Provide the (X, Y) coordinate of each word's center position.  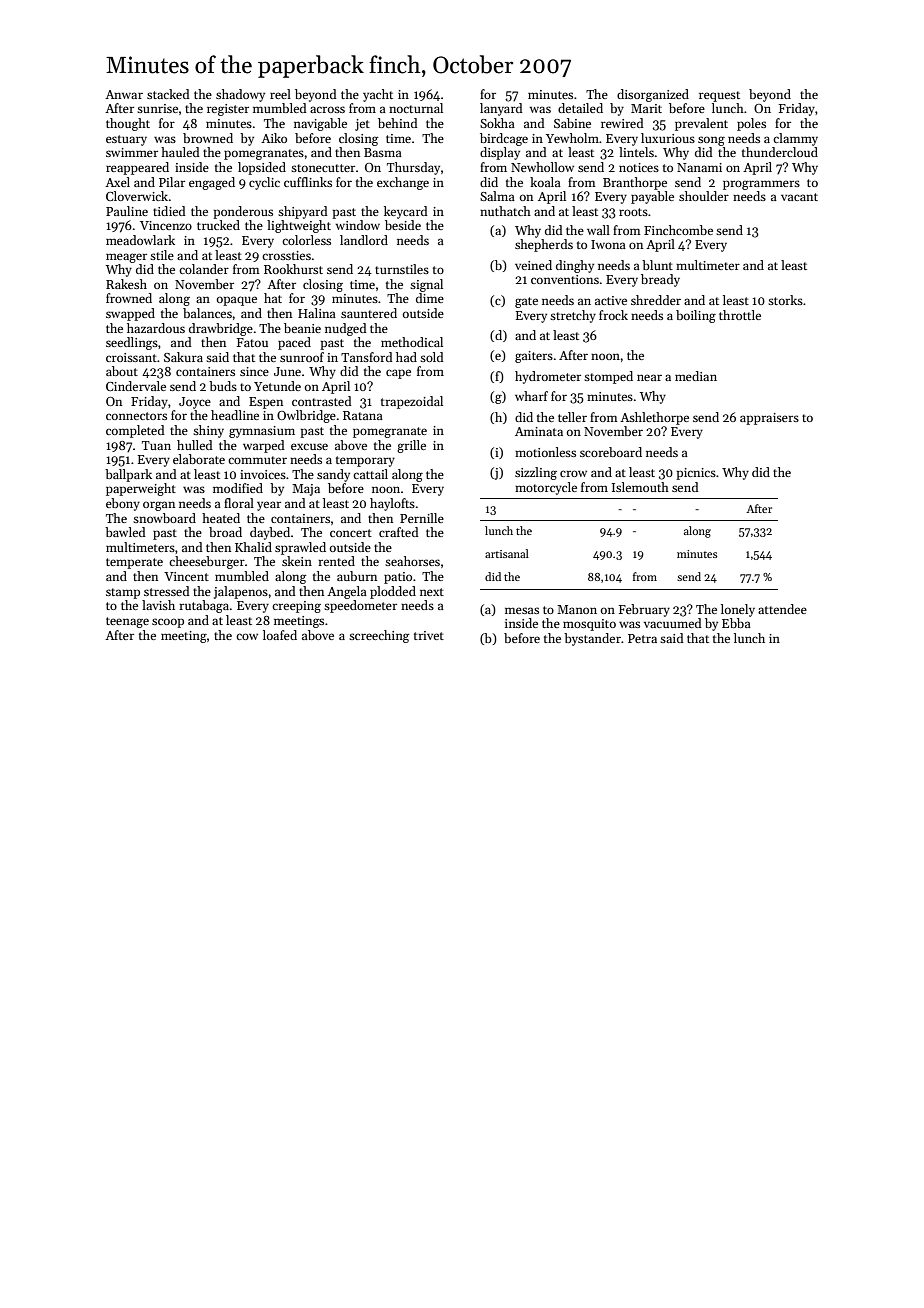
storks (785, 300)
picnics (696, 474)
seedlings (132, 343)
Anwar (124, 94)
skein (297, 561)
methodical (412, 342)
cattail (370, 474)
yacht (378, 95)
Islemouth (640, 487)
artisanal (507, 553)
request (719, 96)
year (269, 506)
